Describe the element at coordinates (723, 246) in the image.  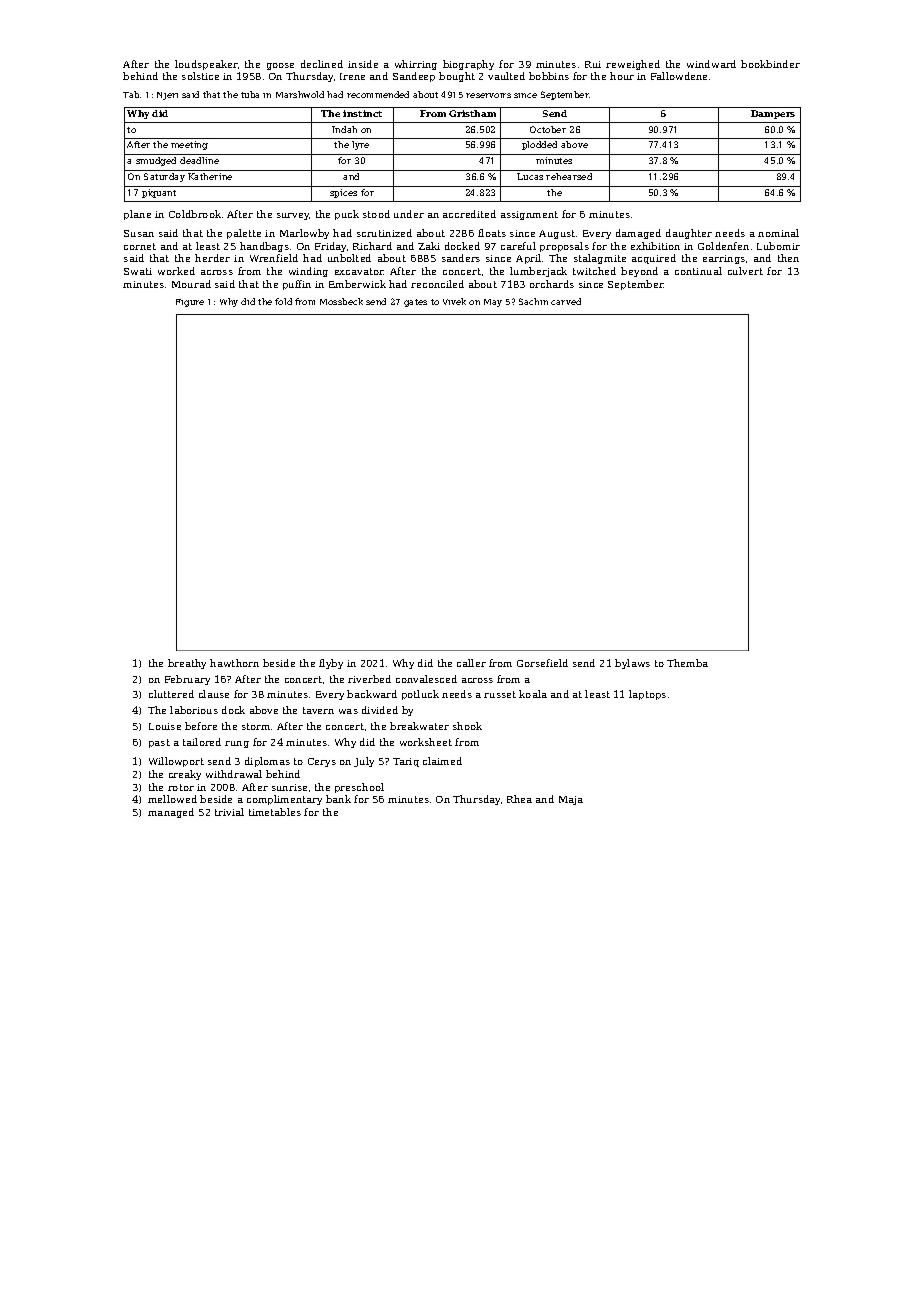
I see `Goldenfen` at that location.
